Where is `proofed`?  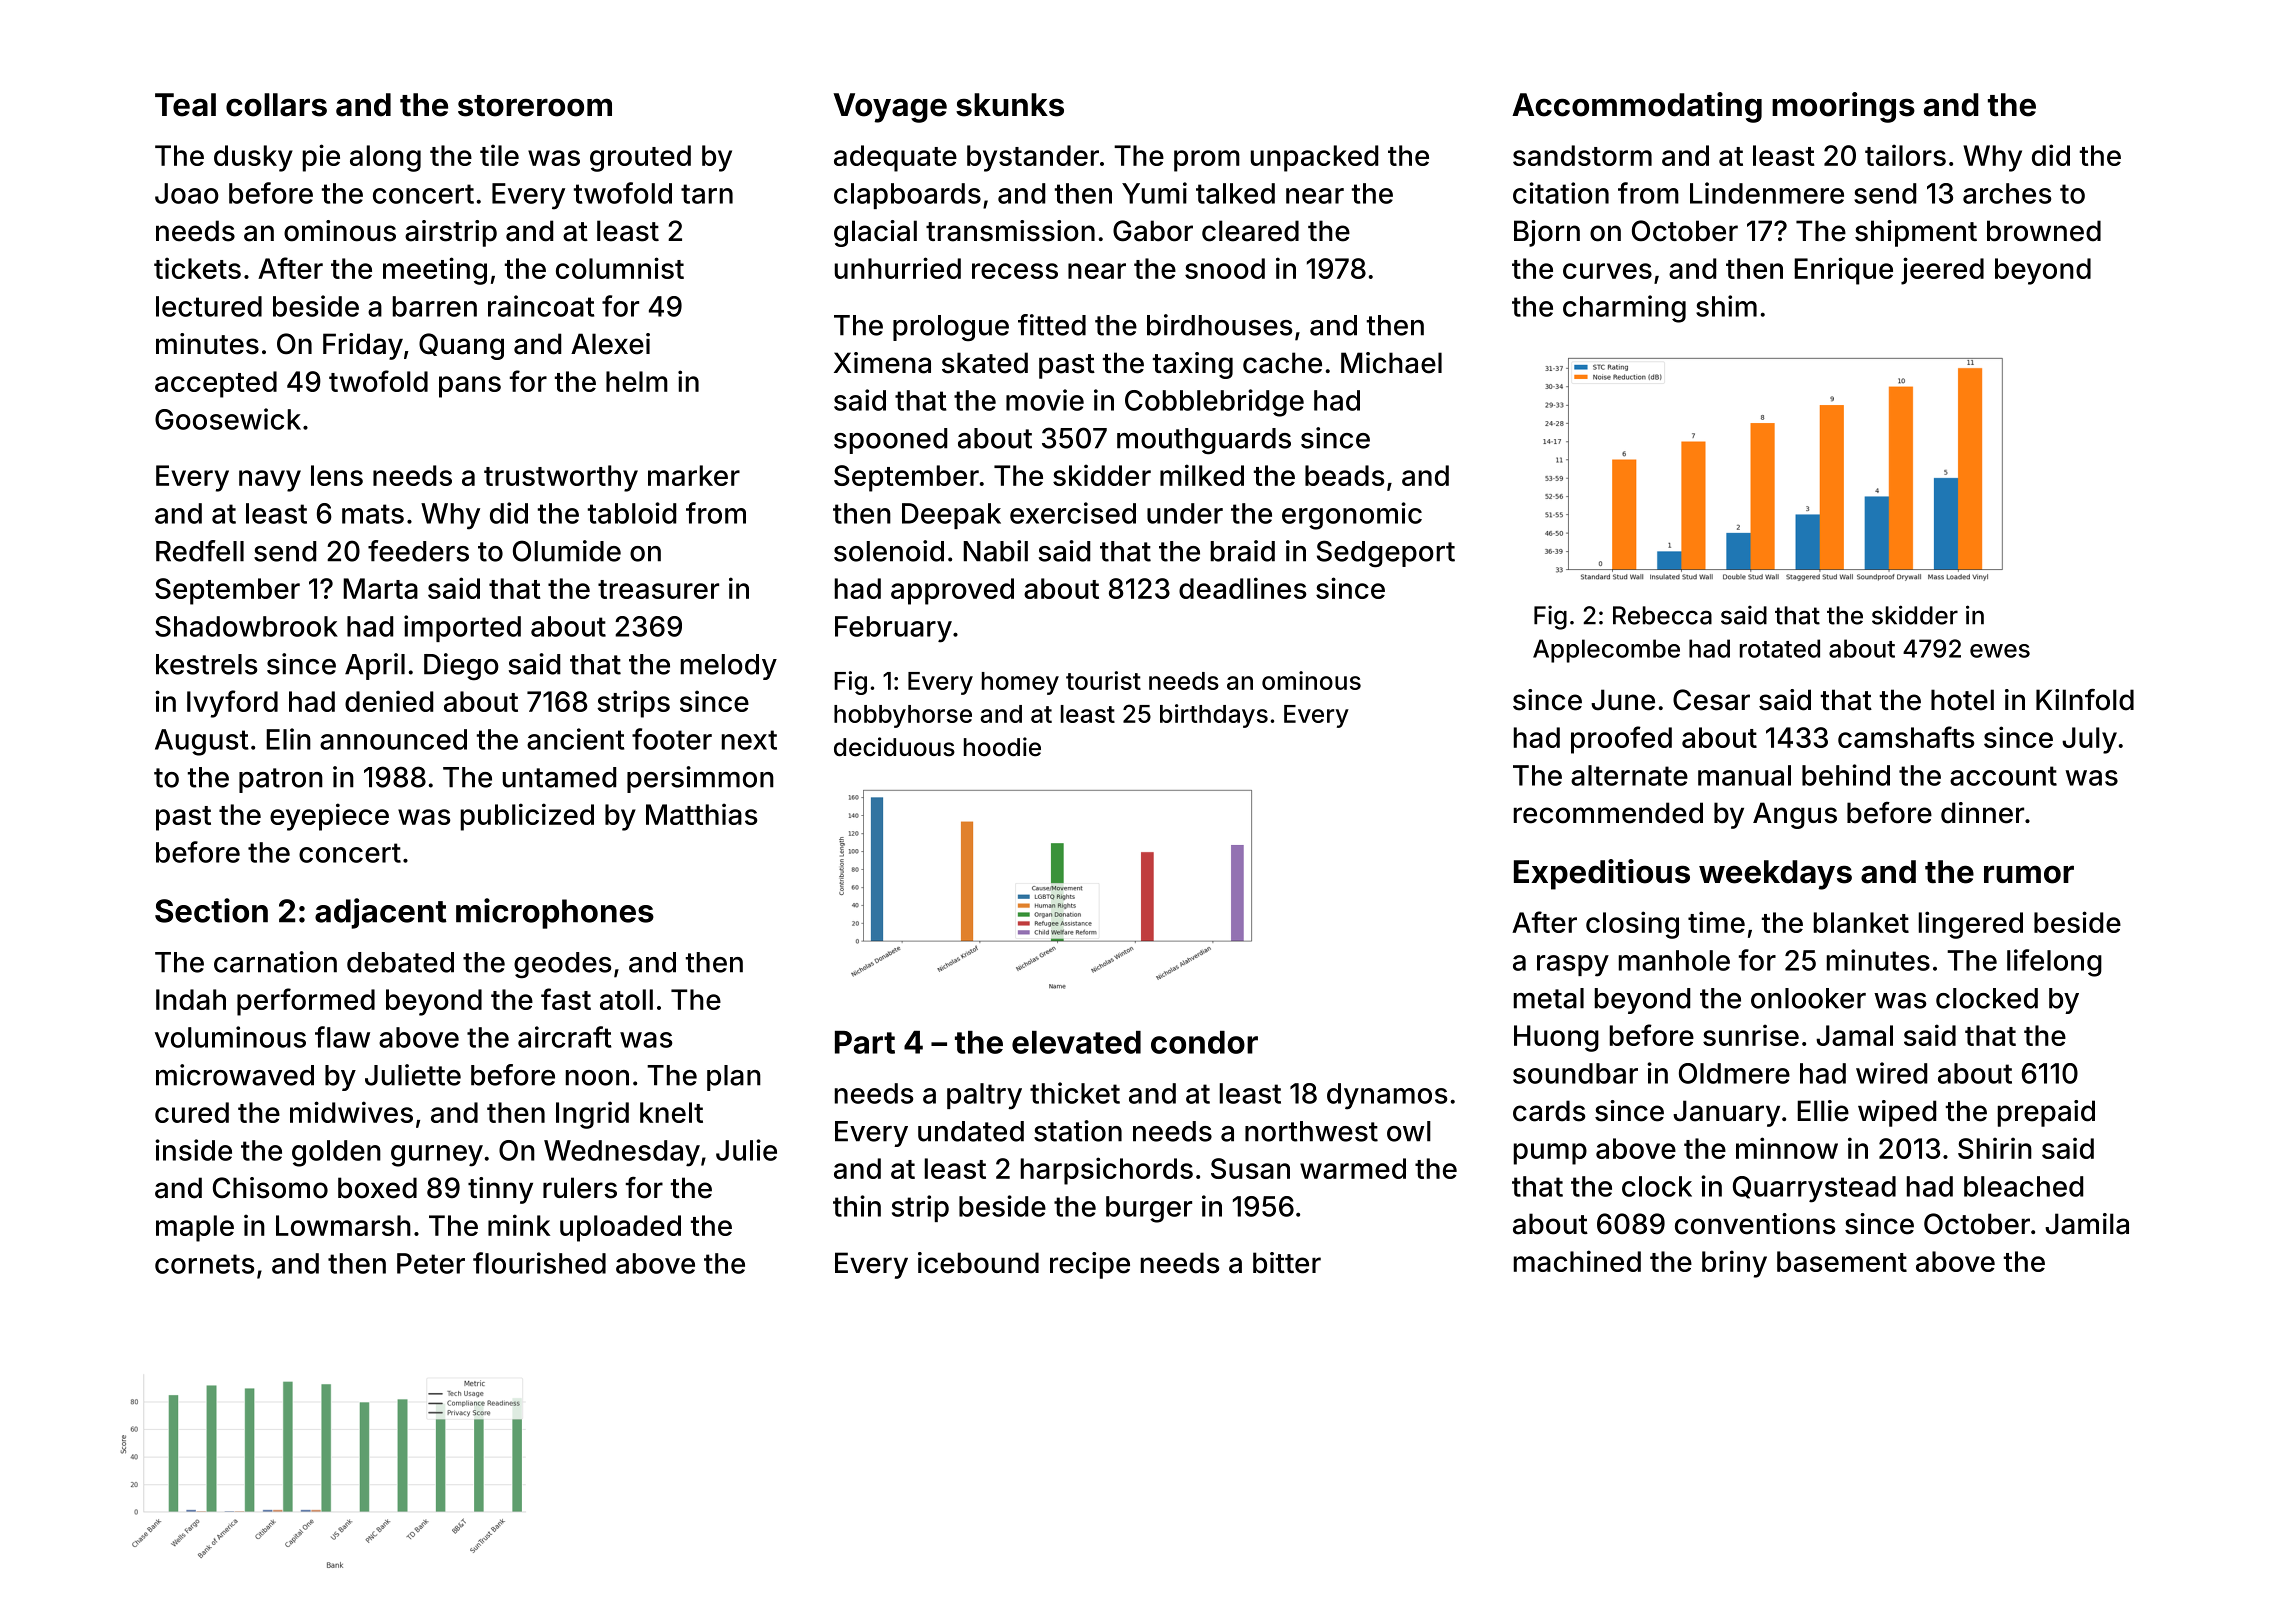
proofed is located at coordinates (1621, 740).
